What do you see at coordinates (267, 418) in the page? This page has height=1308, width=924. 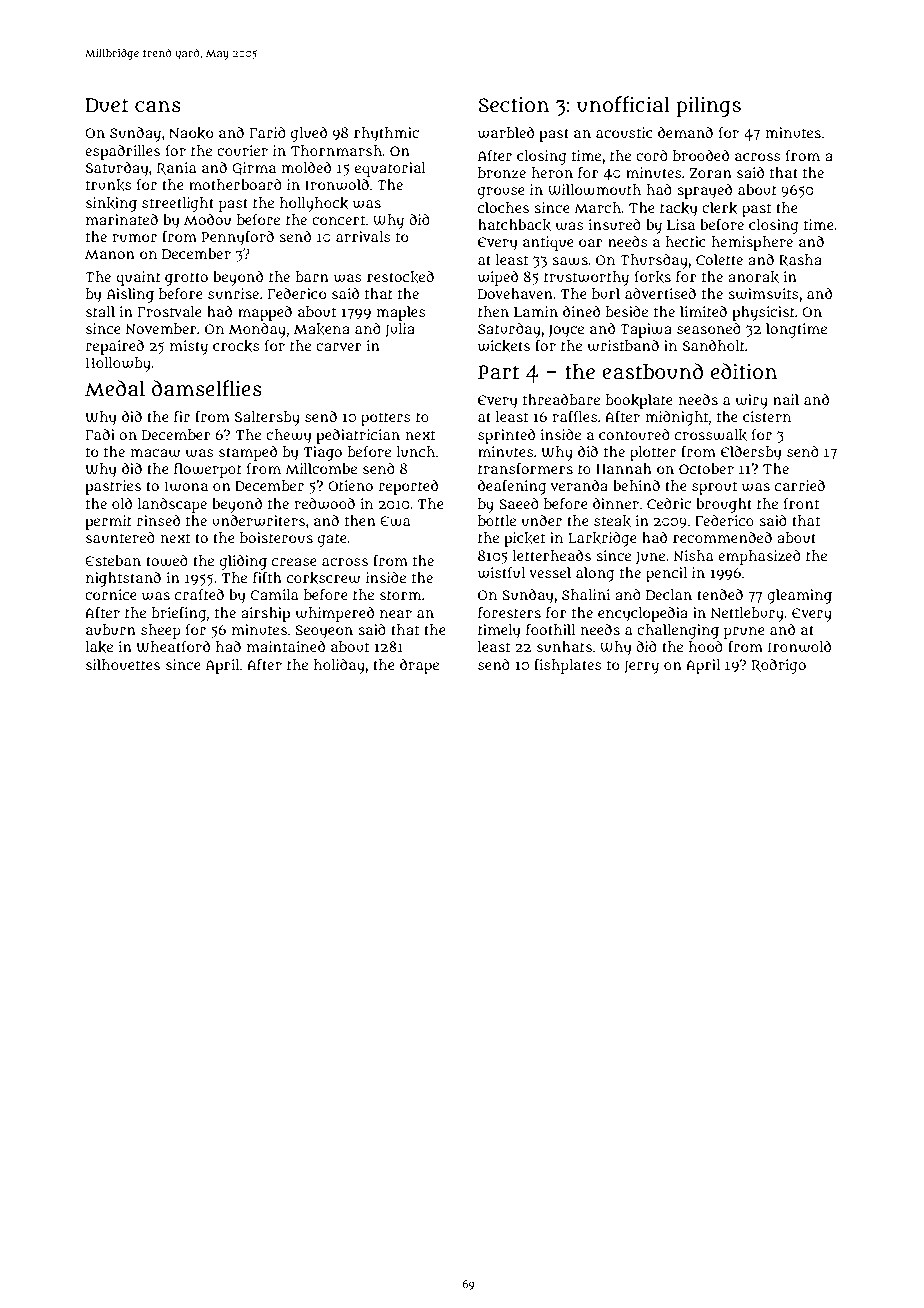 I see `Saltersby` at bounding box center [267, 418].
